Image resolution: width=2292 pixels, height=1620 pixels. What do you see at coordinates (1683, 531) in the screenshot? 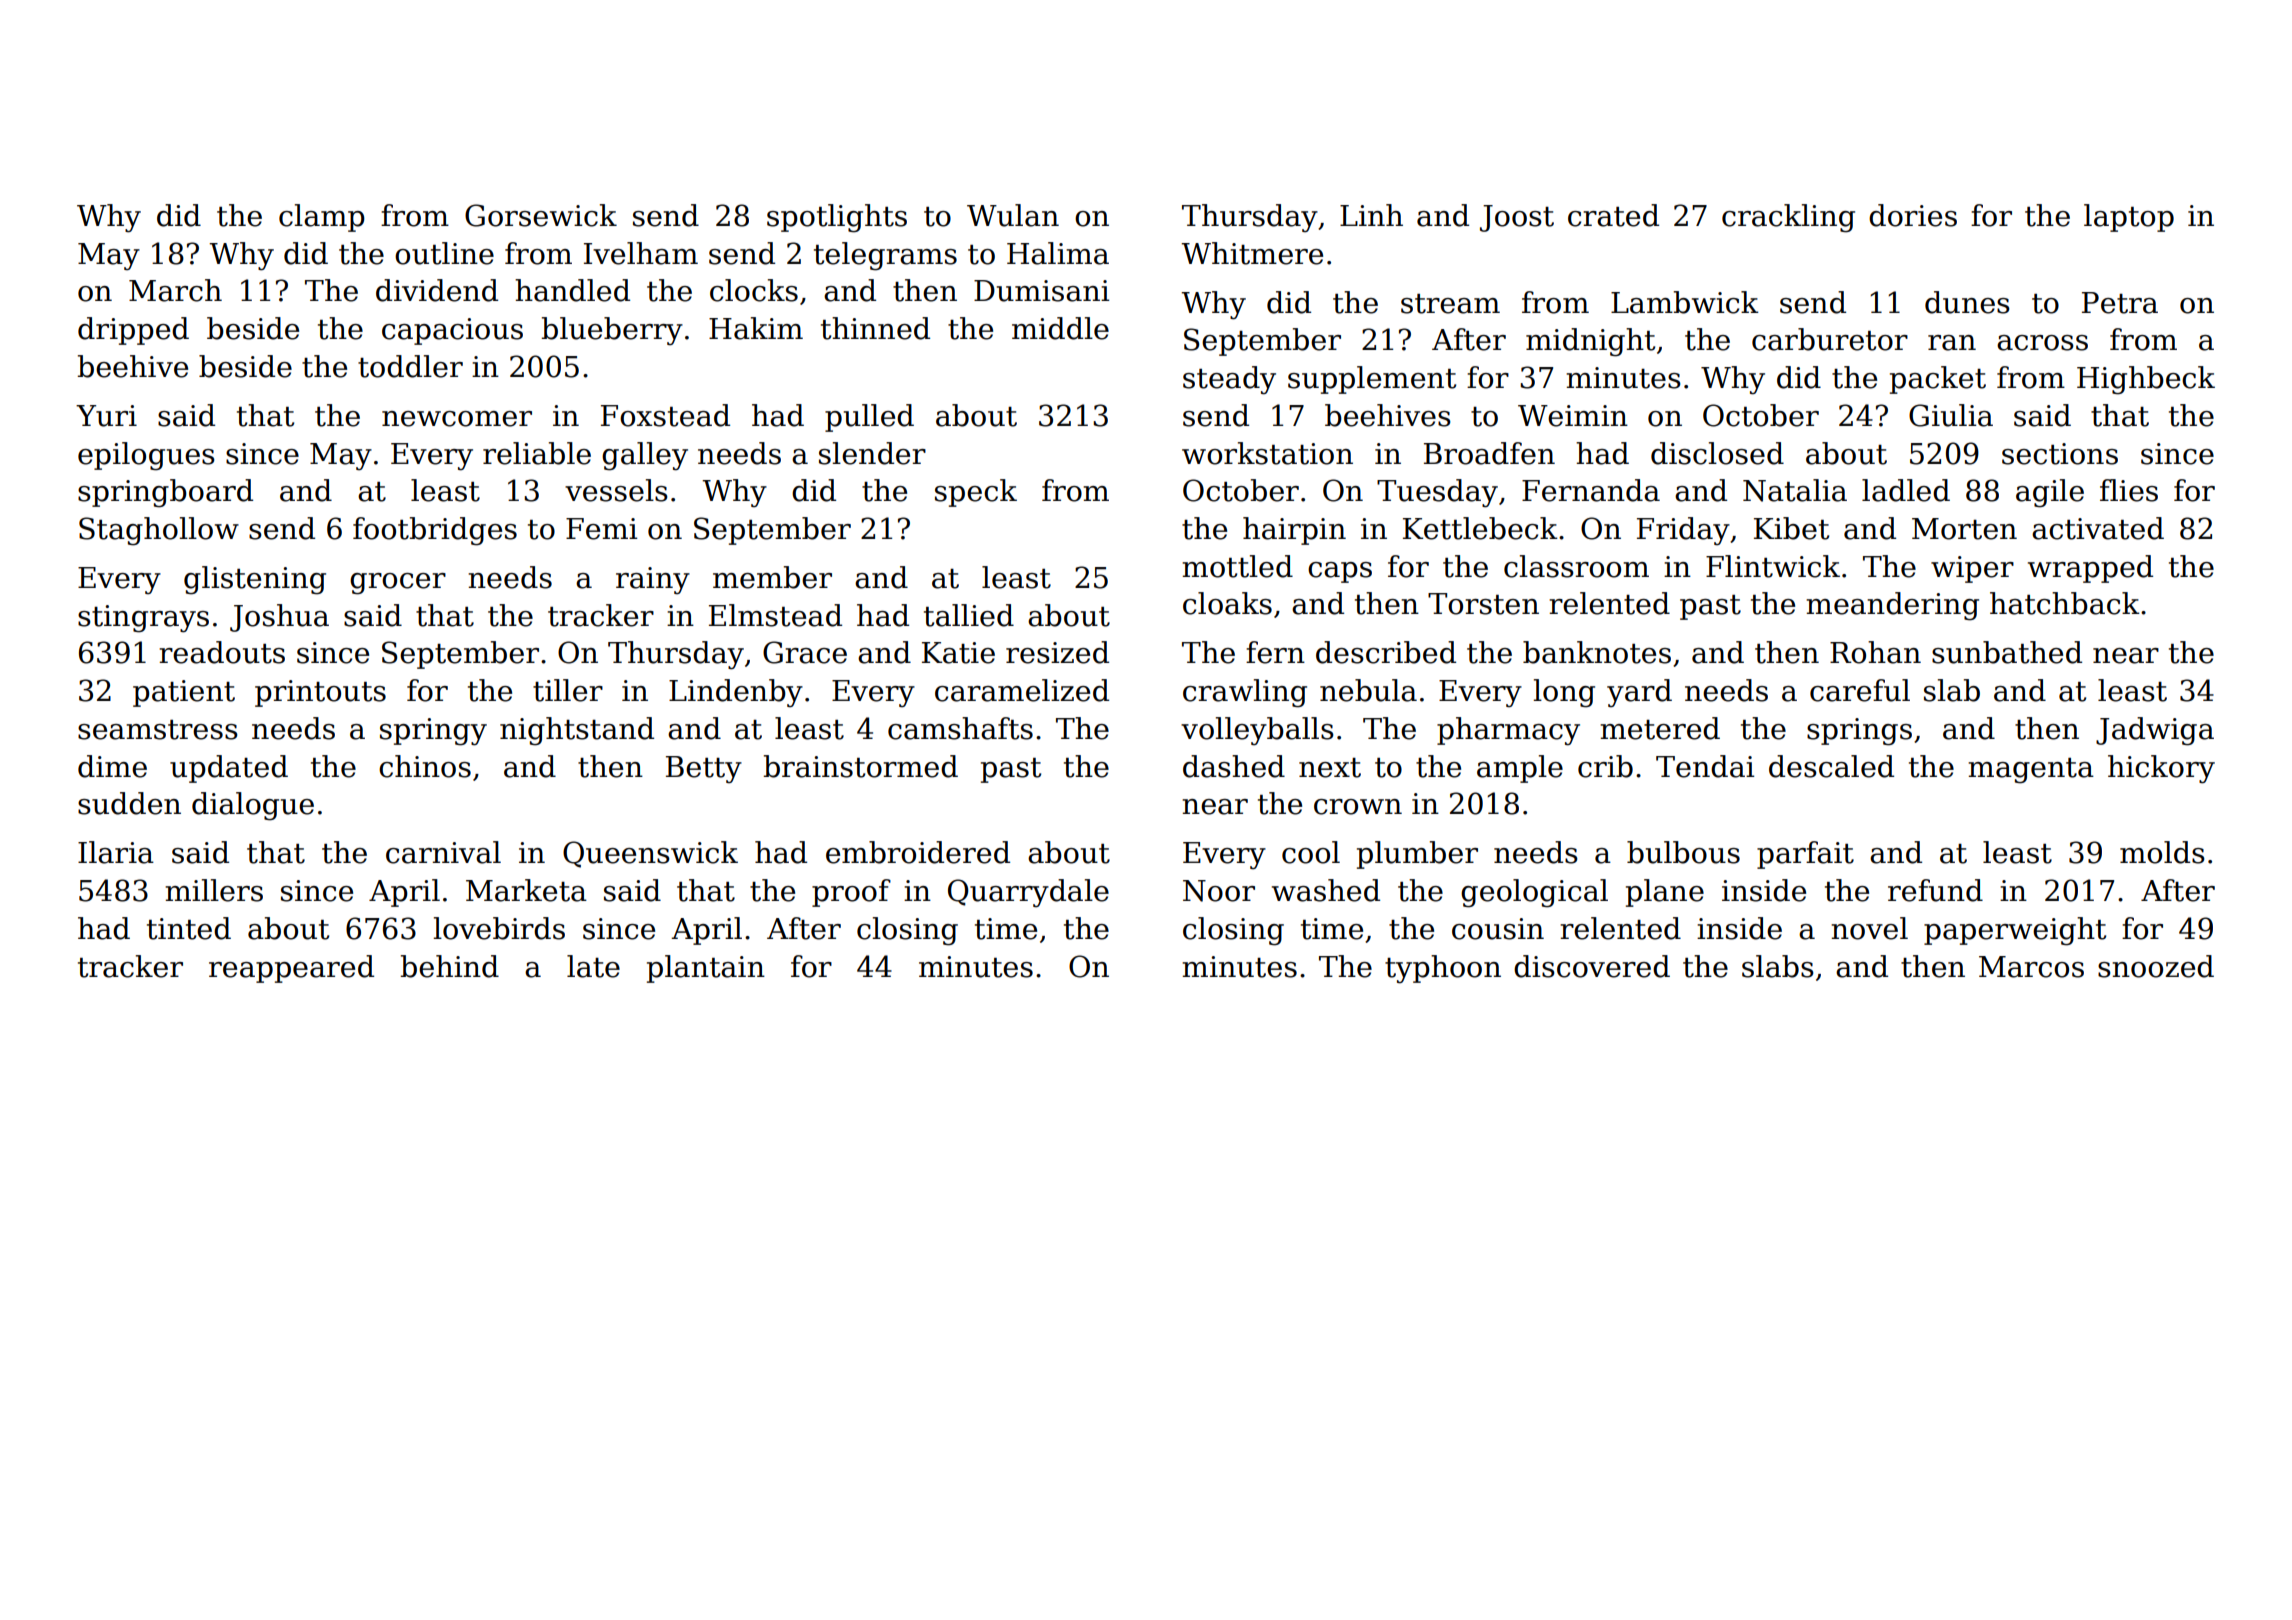
I see `Friday` at bounding box center [1683, 531].
